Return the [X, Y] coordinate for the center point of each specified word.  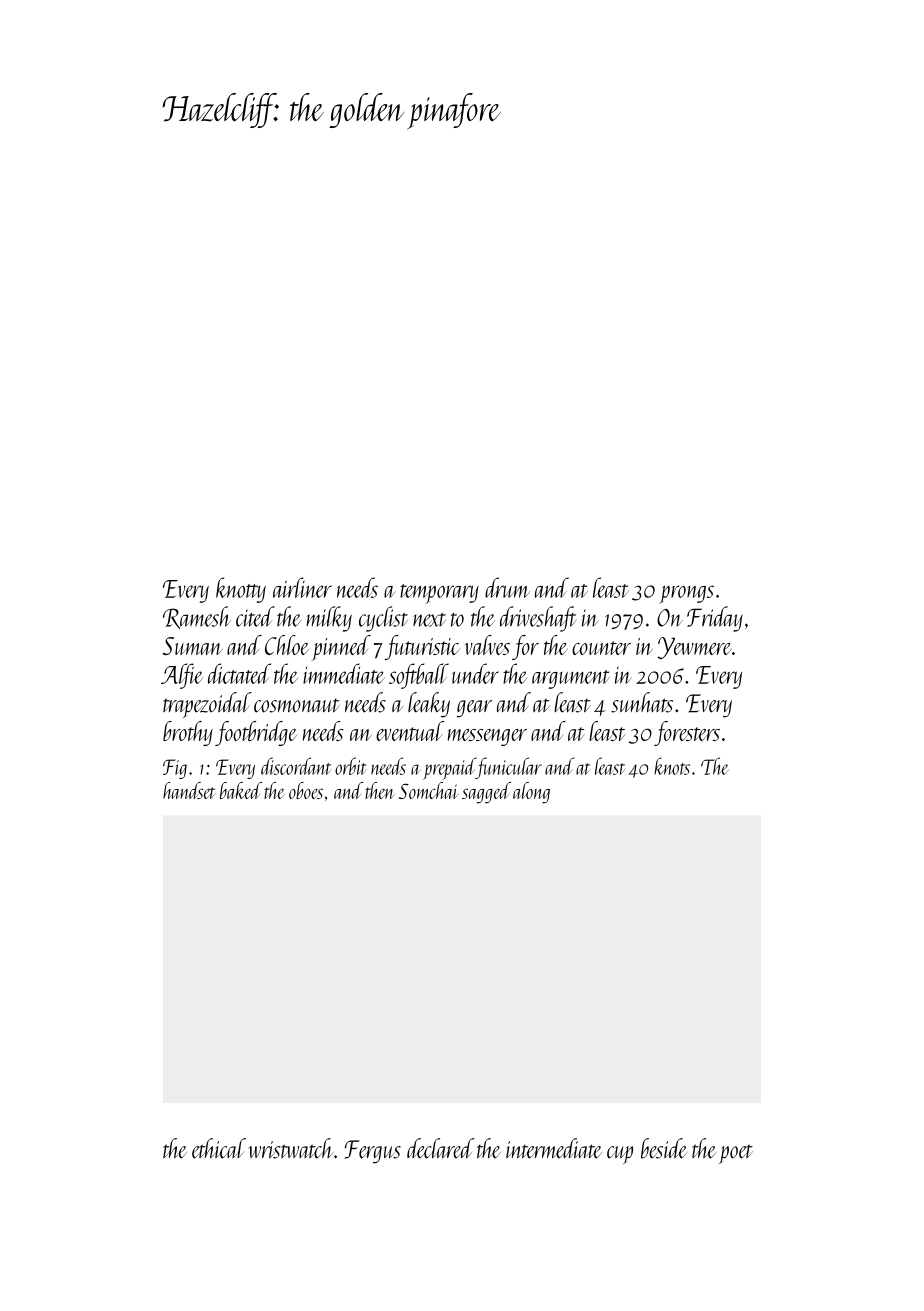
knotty [241, 590]
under [475, 673]
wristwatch [291, 1148]
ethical [219, 1148]
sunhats [642, 702]
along [531, 793]
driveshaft [538, 619]
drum [507, 587]
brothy [188, 733]
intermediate [554, 1148]
